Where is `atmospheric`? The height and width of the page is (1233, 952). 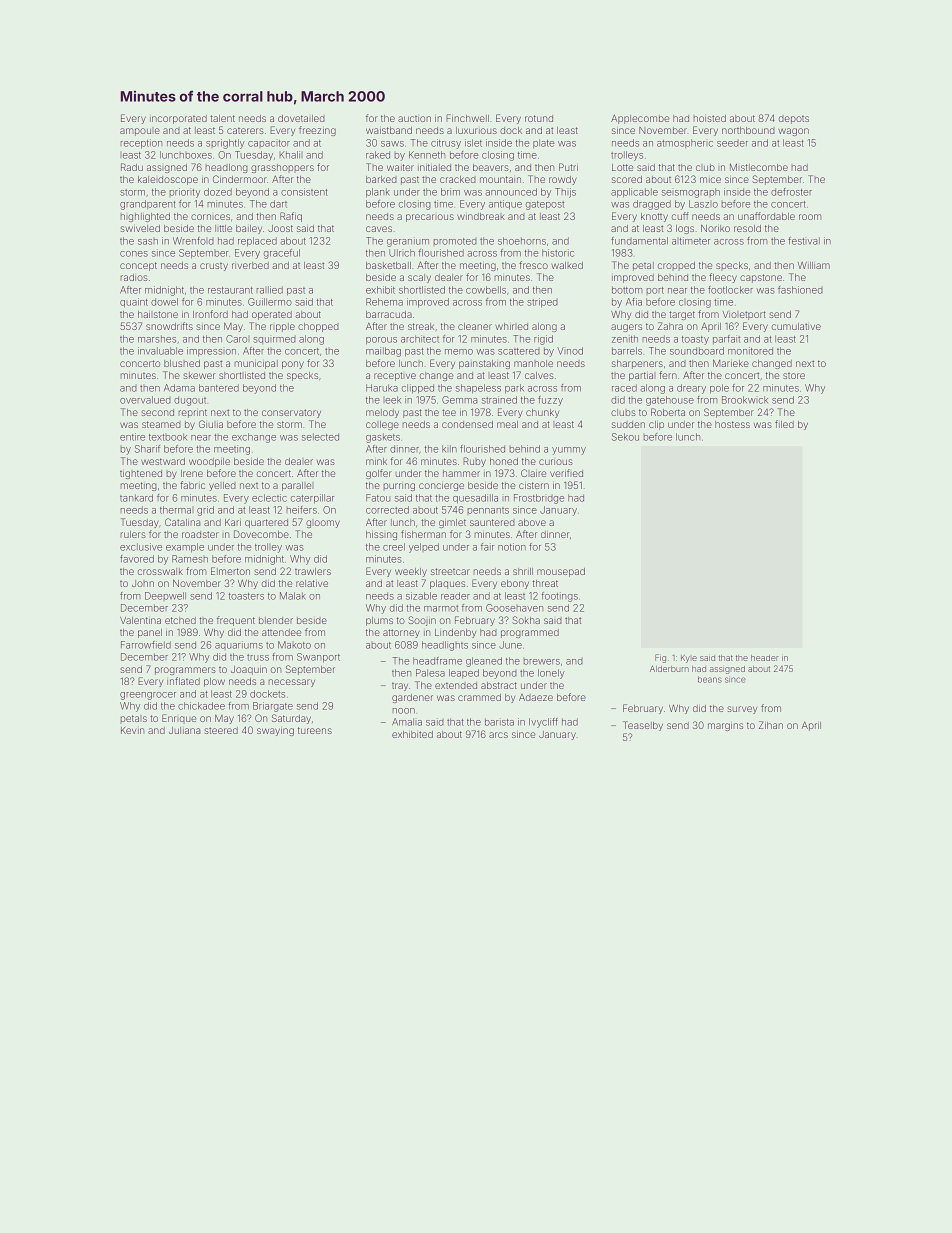 atmospheric is located at coordinates (685, 143).
